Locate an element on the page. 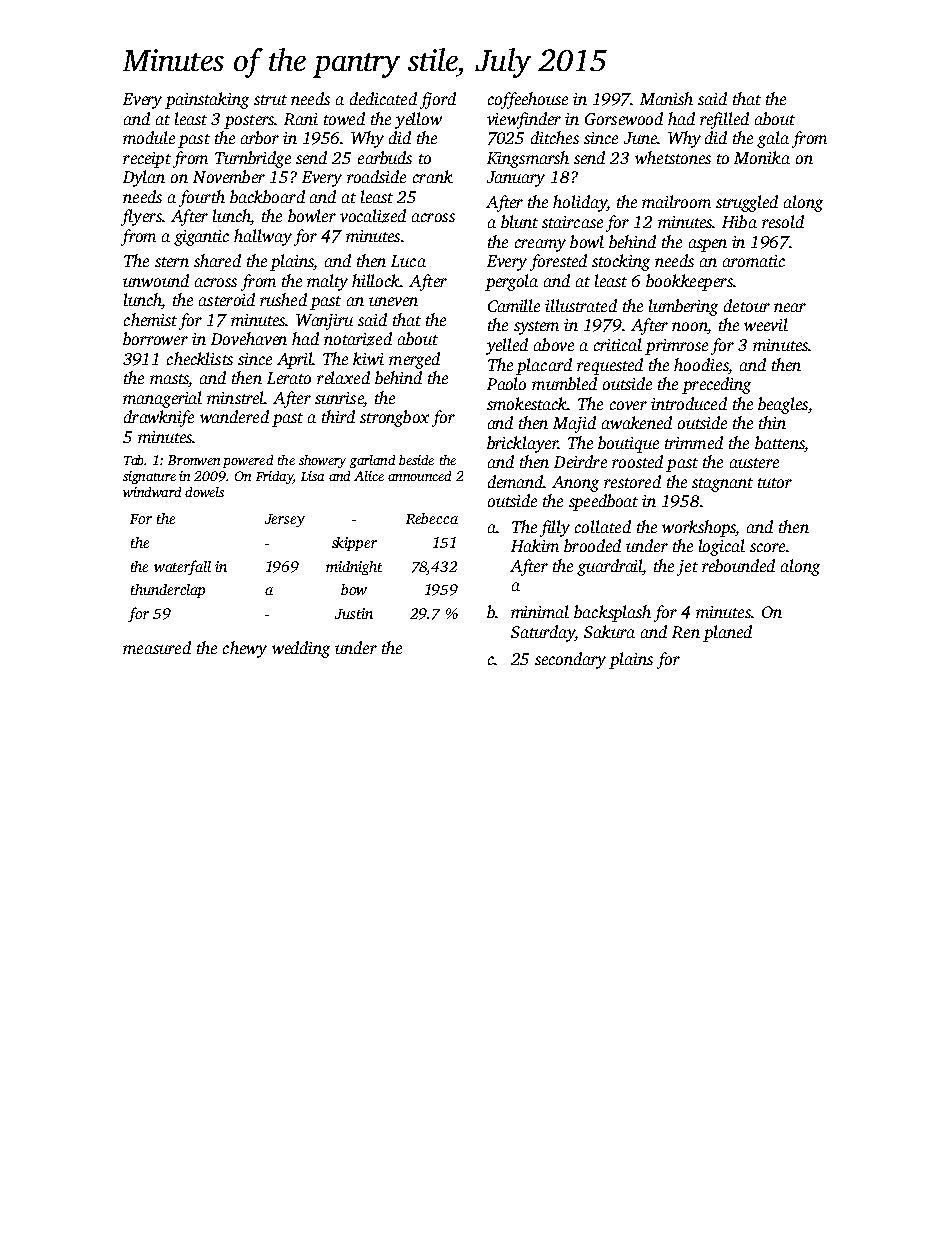 Image resolution: width=952 pixels, height=1233 pixels. secondary is located at coordinates (570, 660).
